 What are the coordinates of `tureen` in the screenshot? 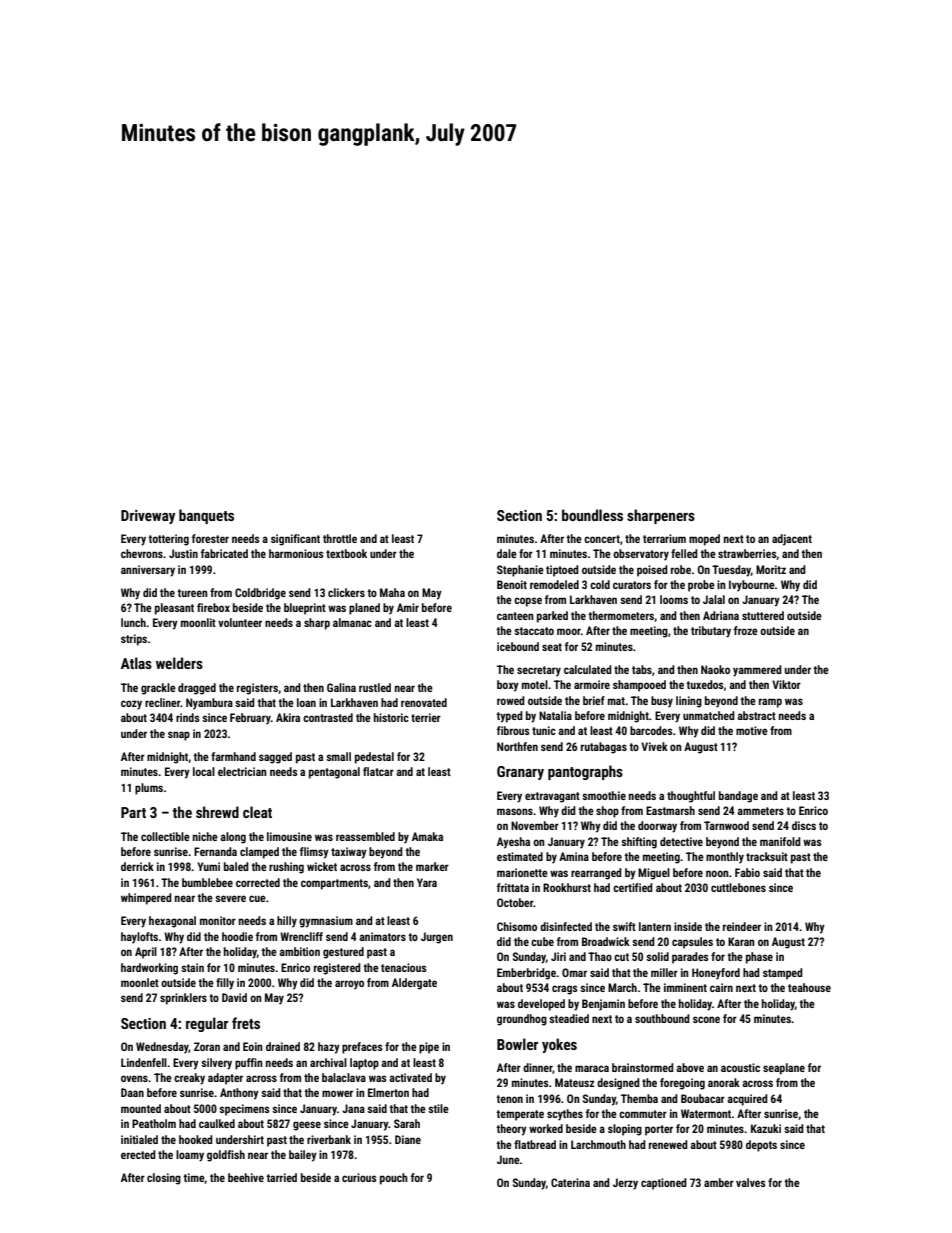 It's located at (192, 593).
